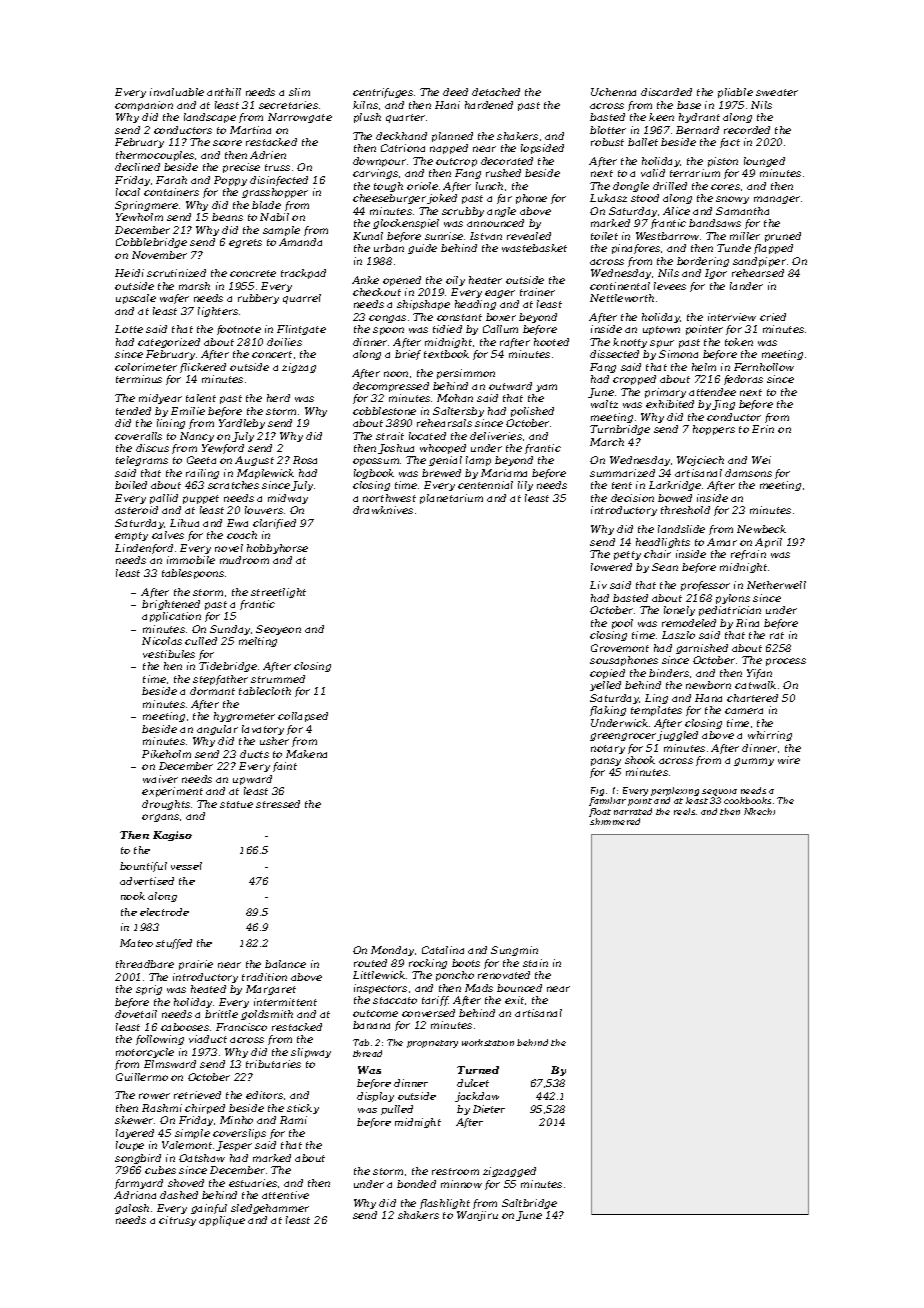 This screenshot has height=1308, width=924. What do you see at coordinates (525, 486) in the screenshot?
I see `lily` at bounding box center [525, 486].
